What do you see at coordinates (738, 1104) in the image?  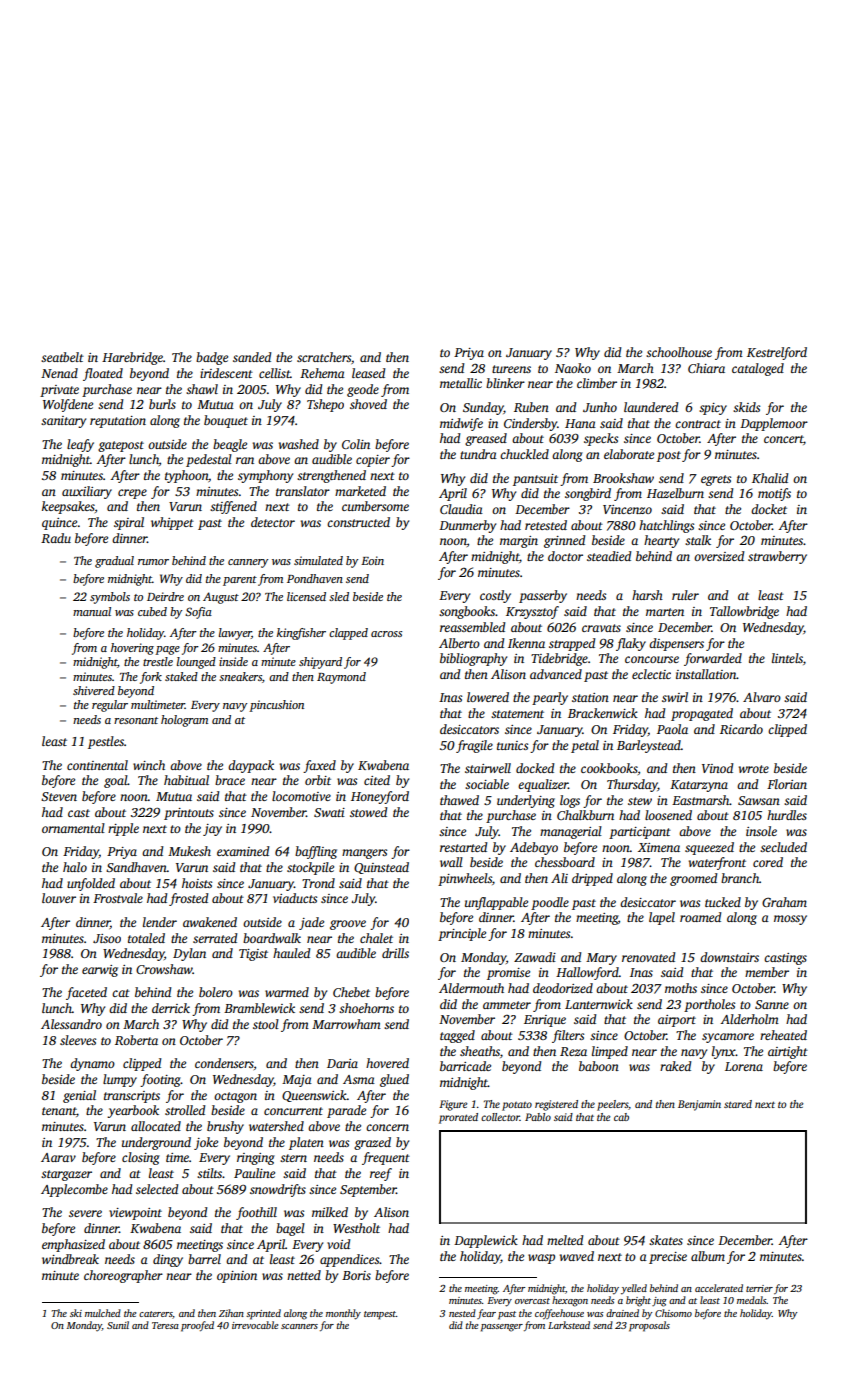 I see `stared` at bounding box center [738, 1104].
